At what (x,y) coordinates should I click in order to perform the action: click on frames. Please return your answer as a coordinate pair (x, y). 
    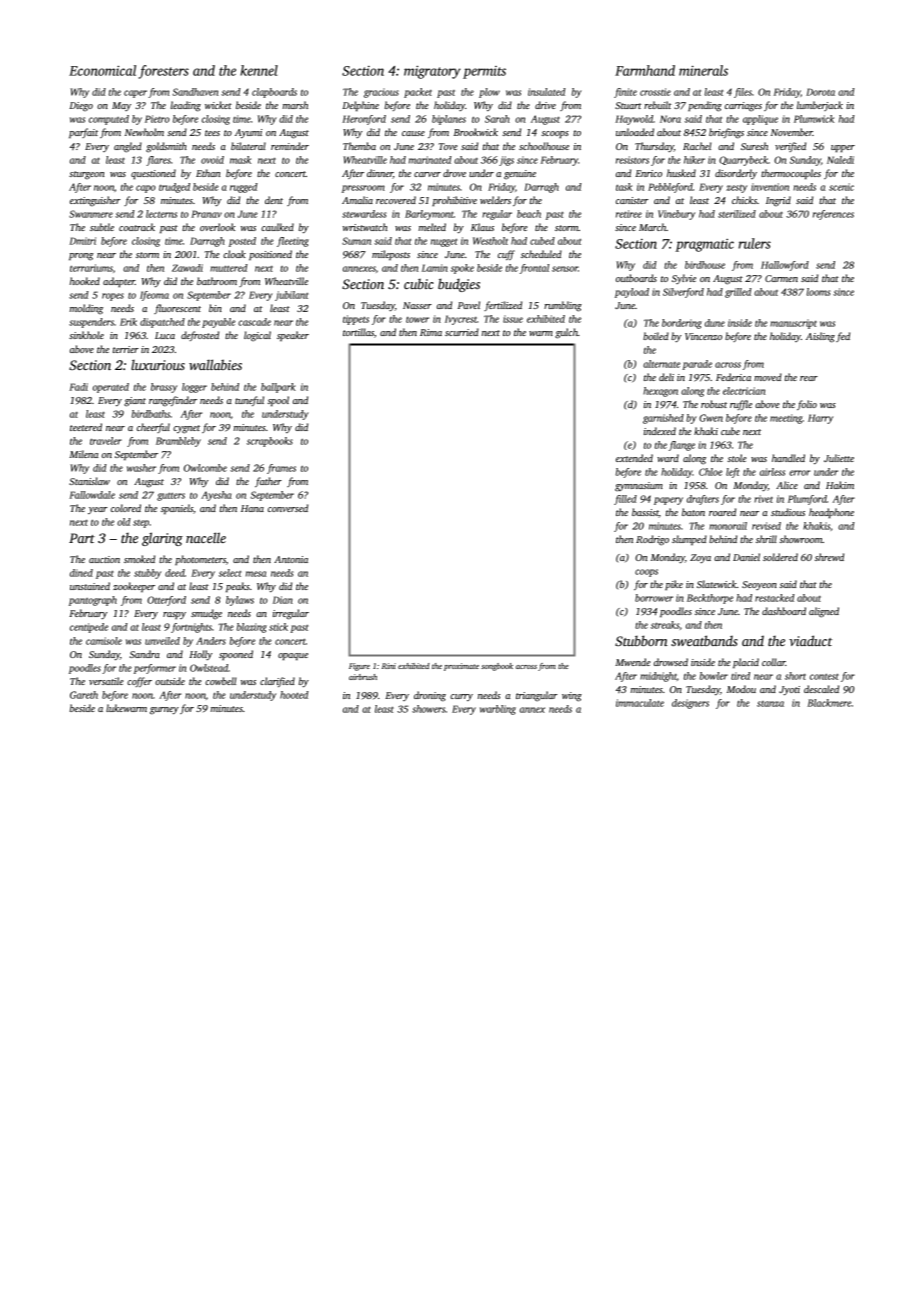
    Looking at the image, I should click on (281, 469).
